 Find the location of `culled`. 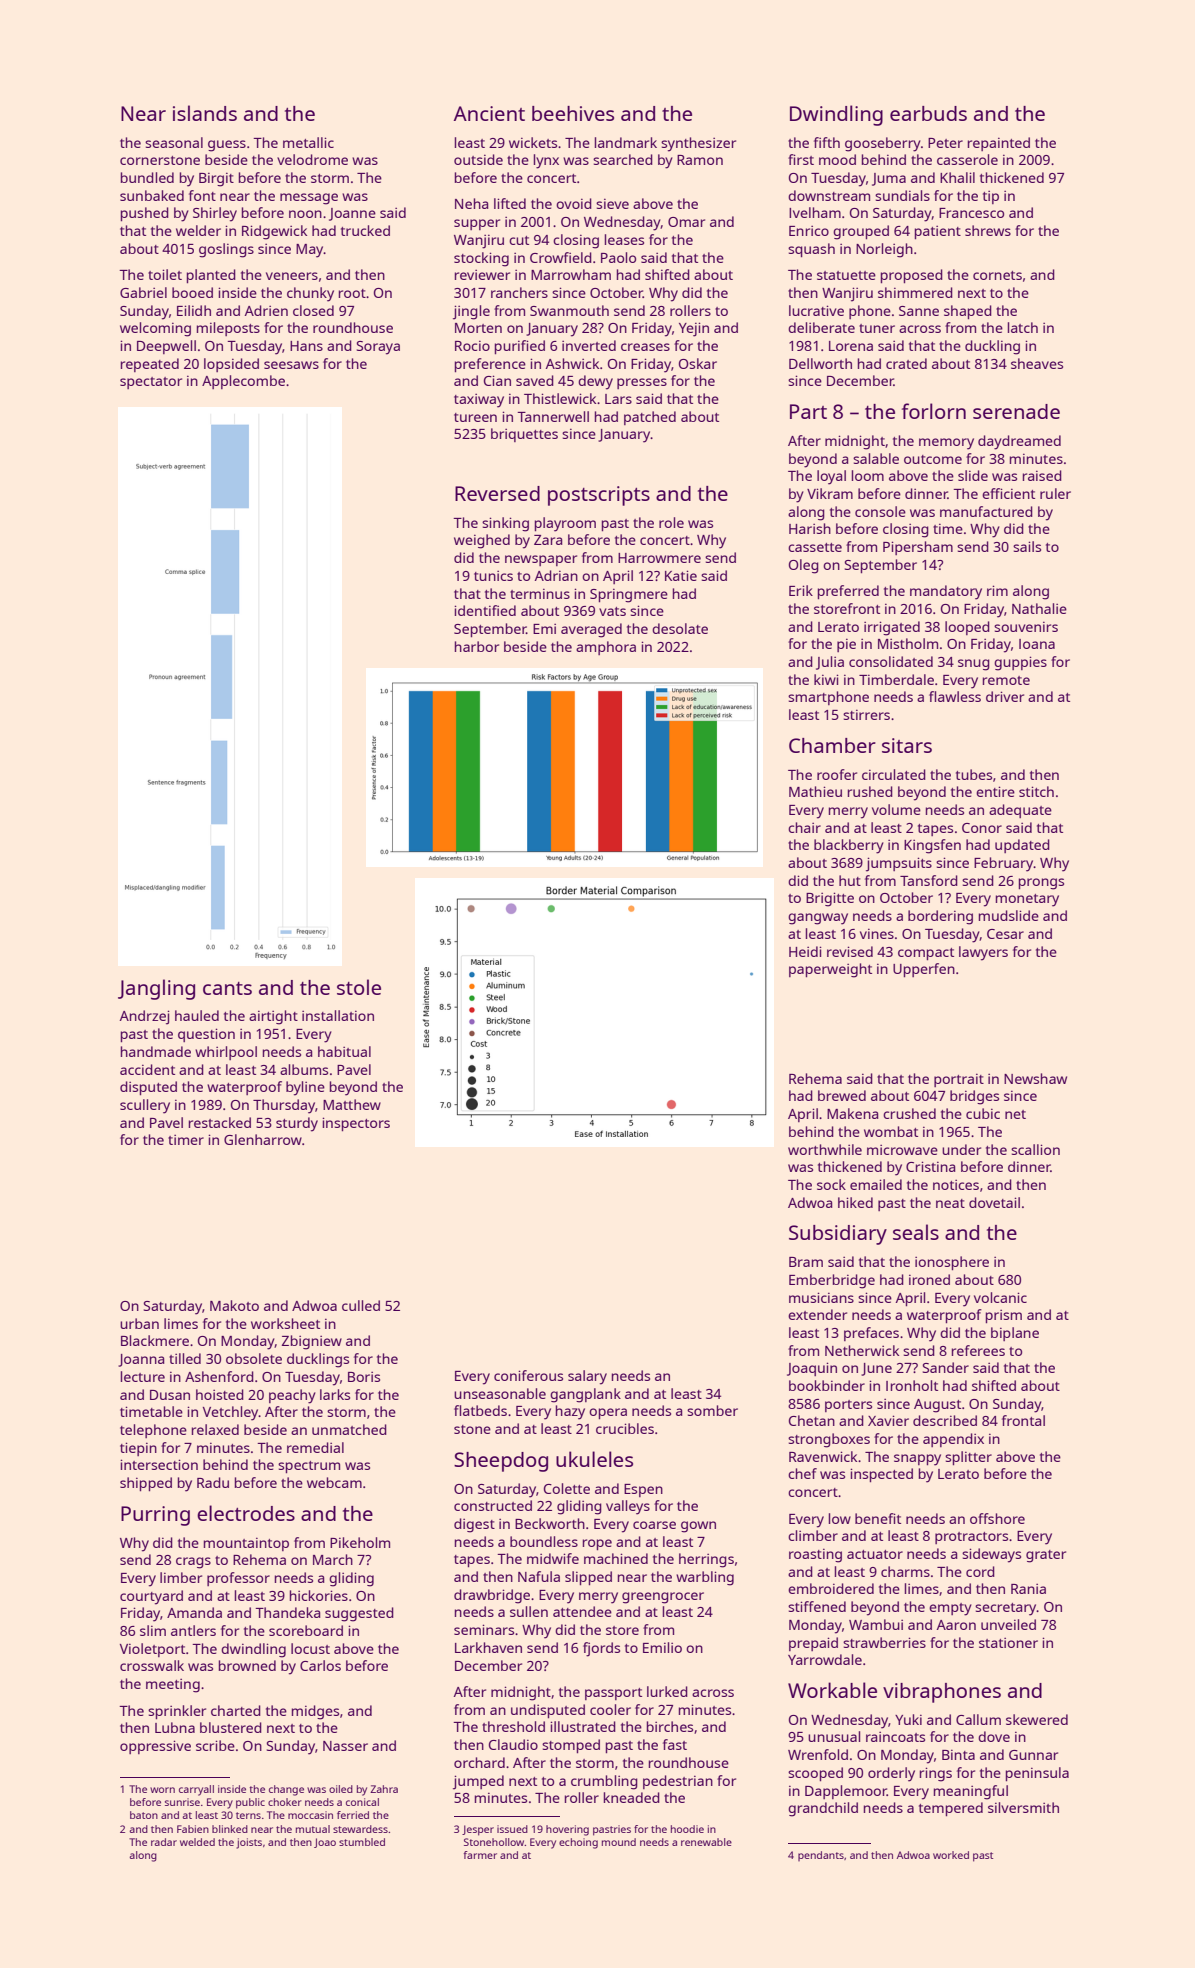

culled is located at coordinates (361, 1305).
